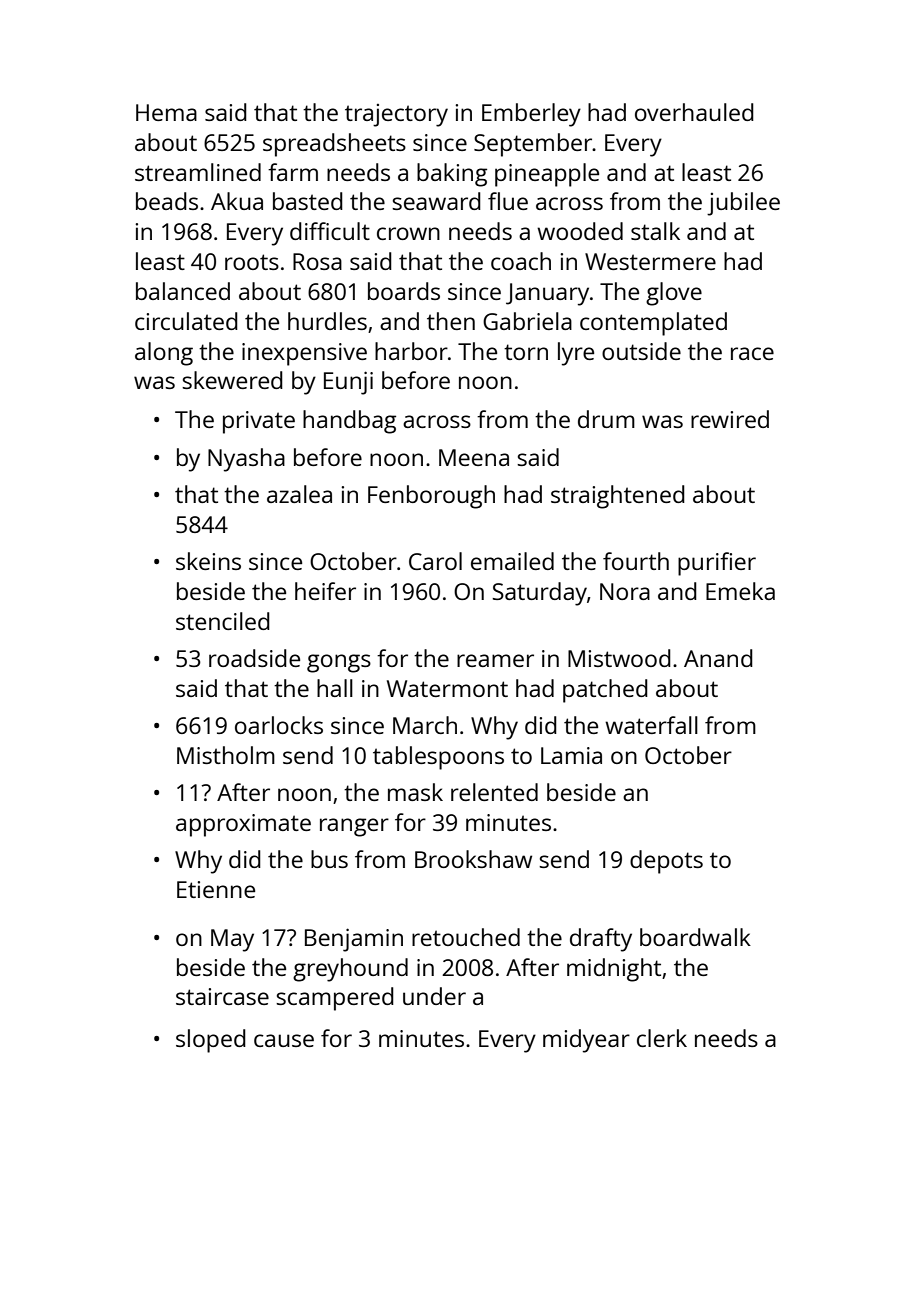 The height and width of the page is (1311, 924). Describe the element at coordinates (434, 996) in the page. I see `under` at that location.
